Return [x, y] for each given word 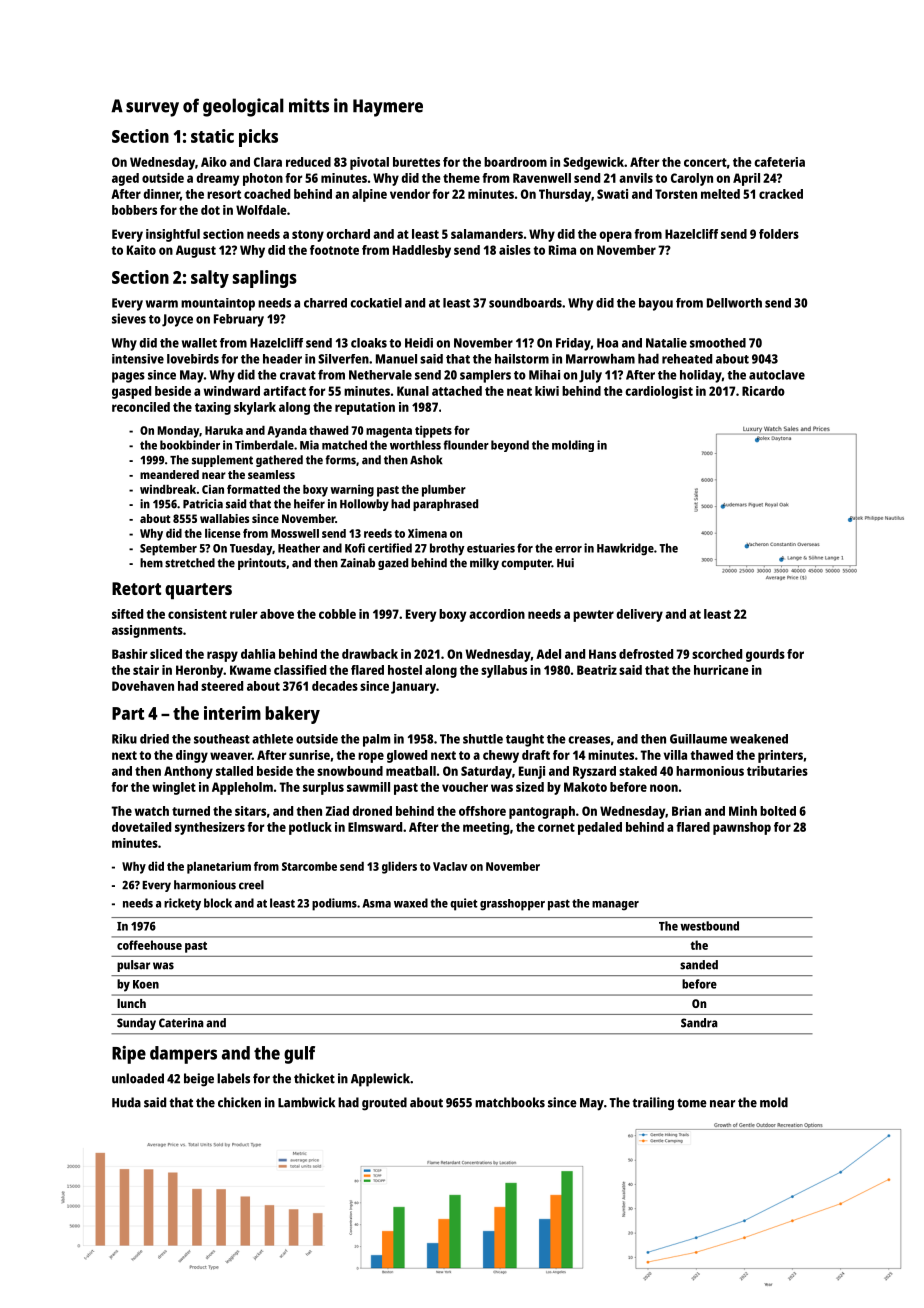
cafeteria [779, 162]
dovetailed [141, 827]
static [212, 136]
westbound [709, 926]
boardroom [515, 162]
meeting [486, 828]
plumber [444, 491]
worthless [415, 445]
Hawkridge [625, 549]
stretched [190, 563]
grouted [384, 1104]
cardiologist [659, 392]
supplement [222, 461]
